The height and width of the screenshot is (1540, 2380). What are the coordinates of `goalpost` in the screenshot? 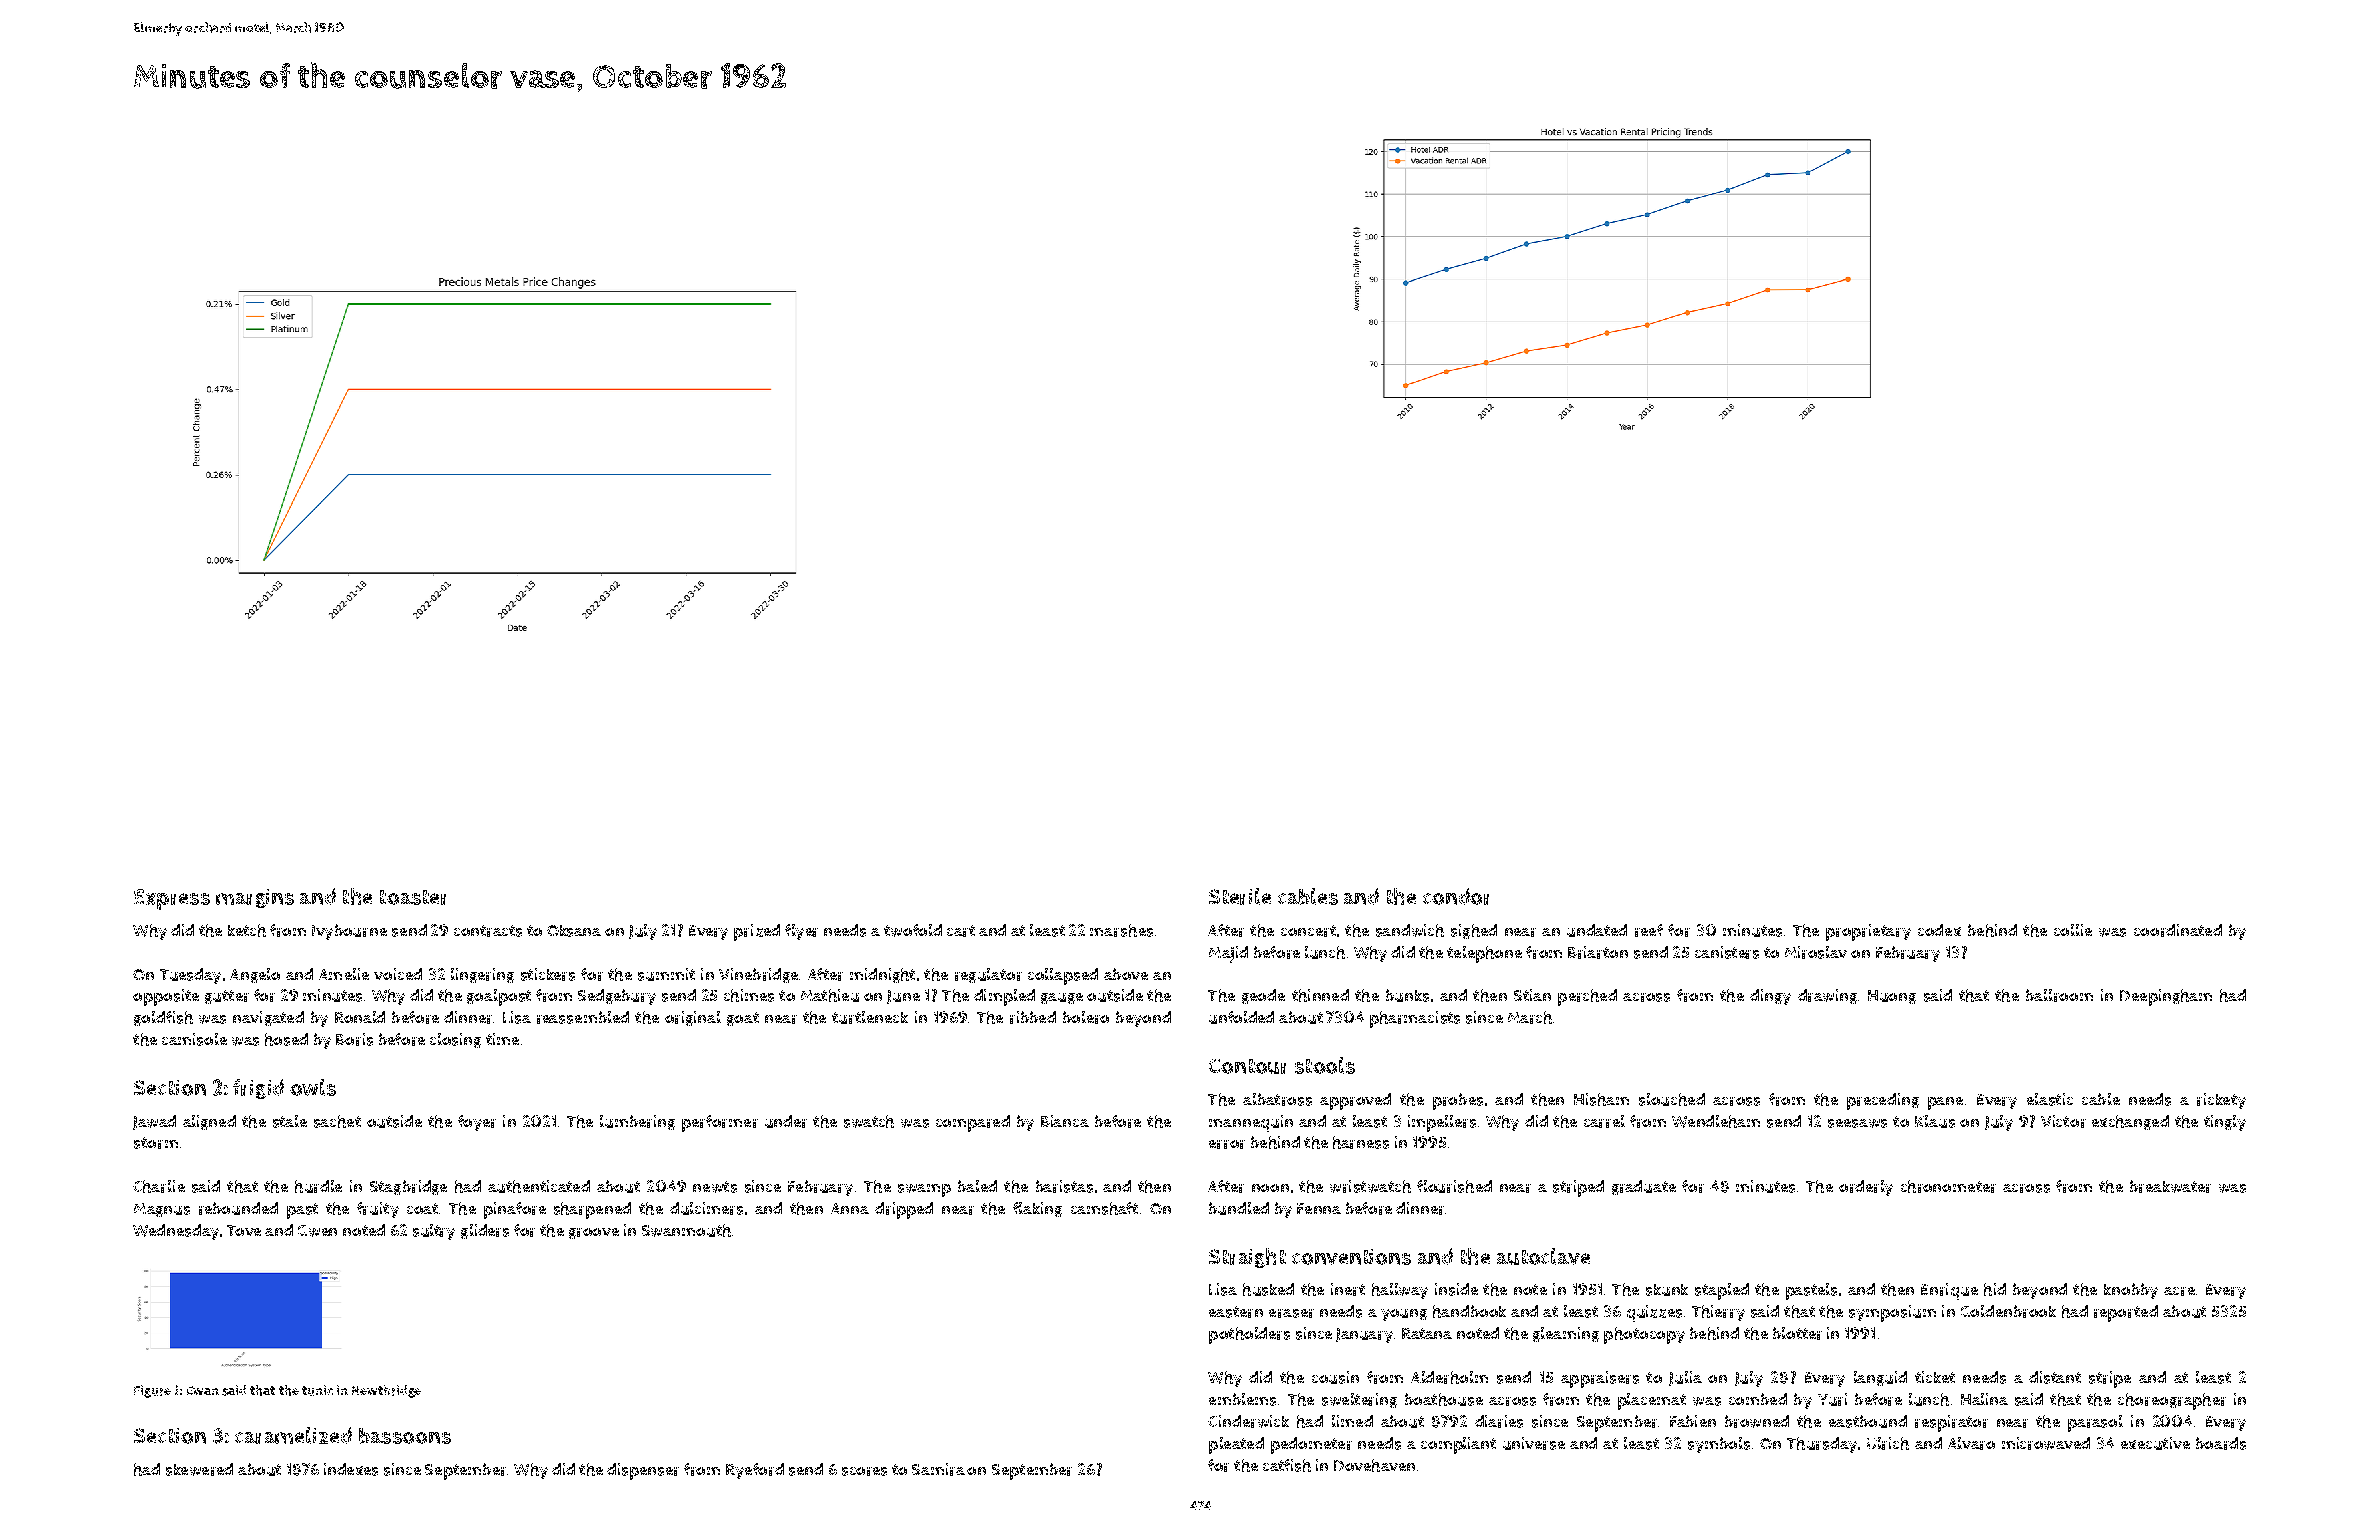 It's located at (499, 997).
